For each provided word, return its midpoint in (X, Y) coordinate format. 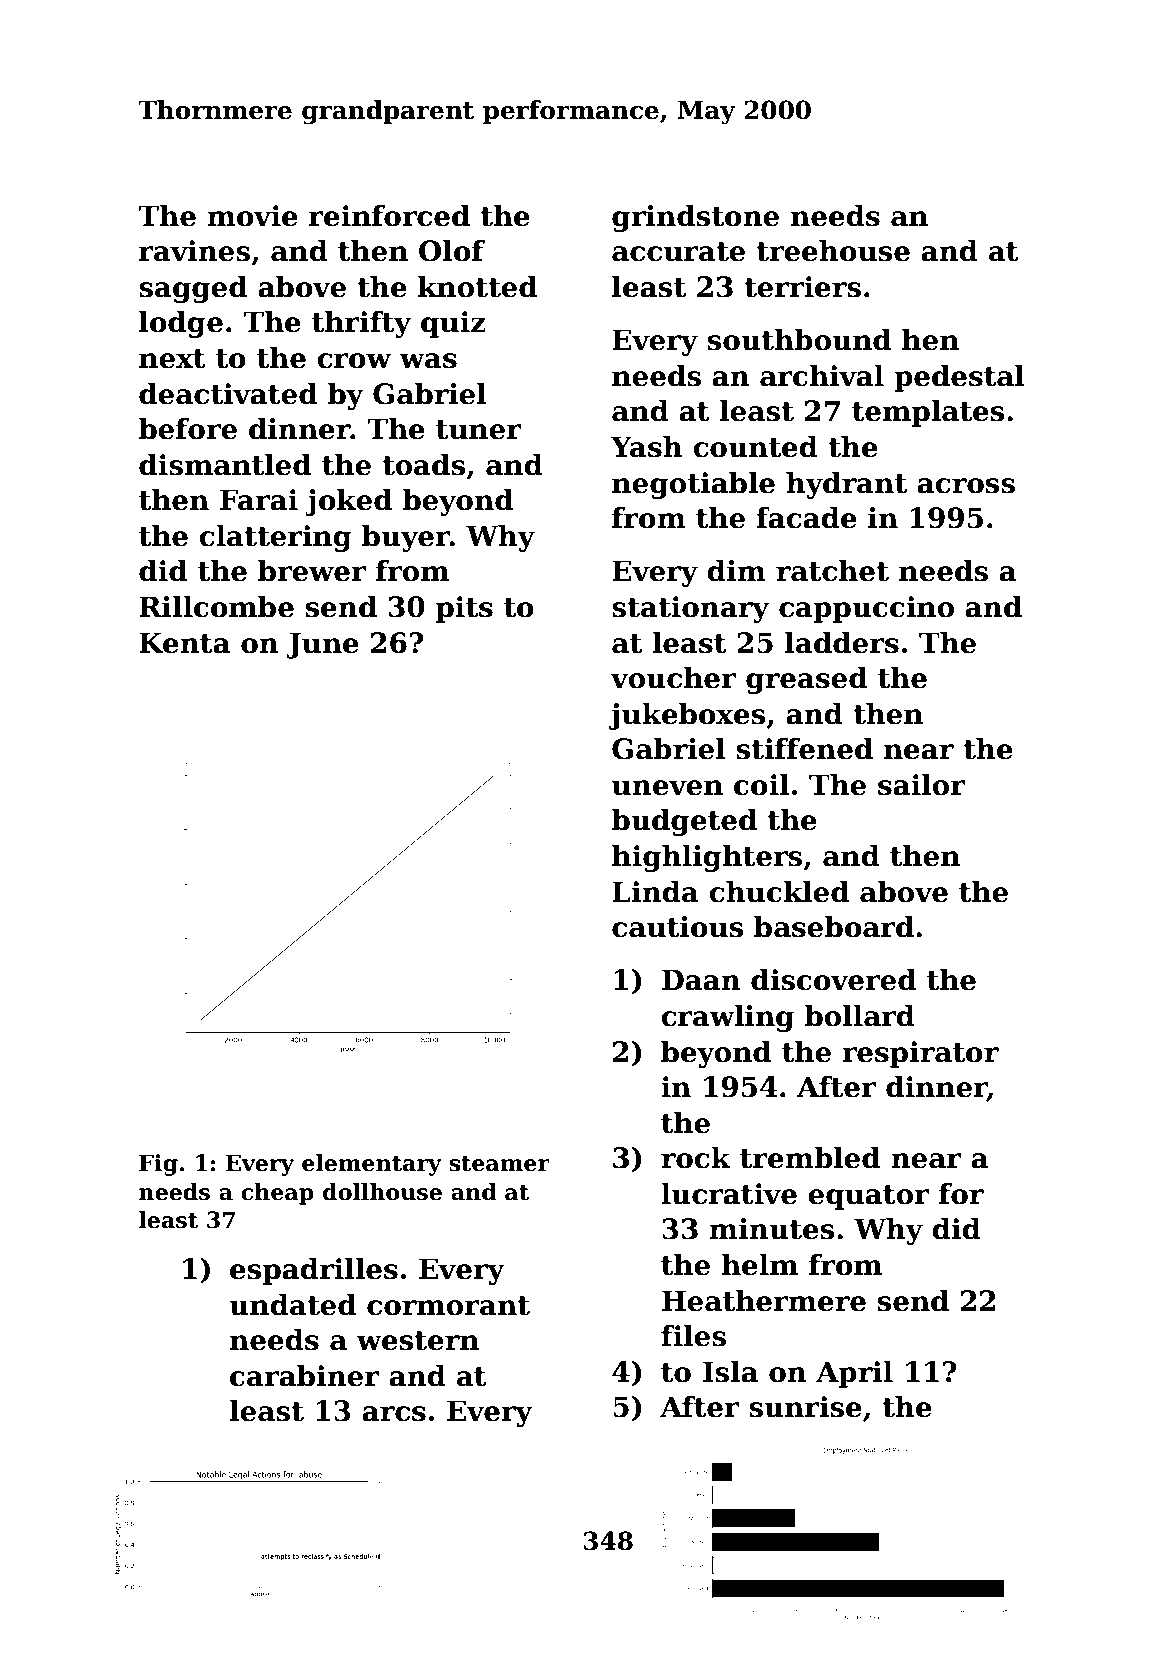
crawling (727, 1018)
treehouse (833, 250)
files (693, 1335)
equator (868, 1197)
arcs (394, 1414)
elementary (372, 1165)
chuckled (779, 891)
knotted (477, 286)
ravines (194, 251)
